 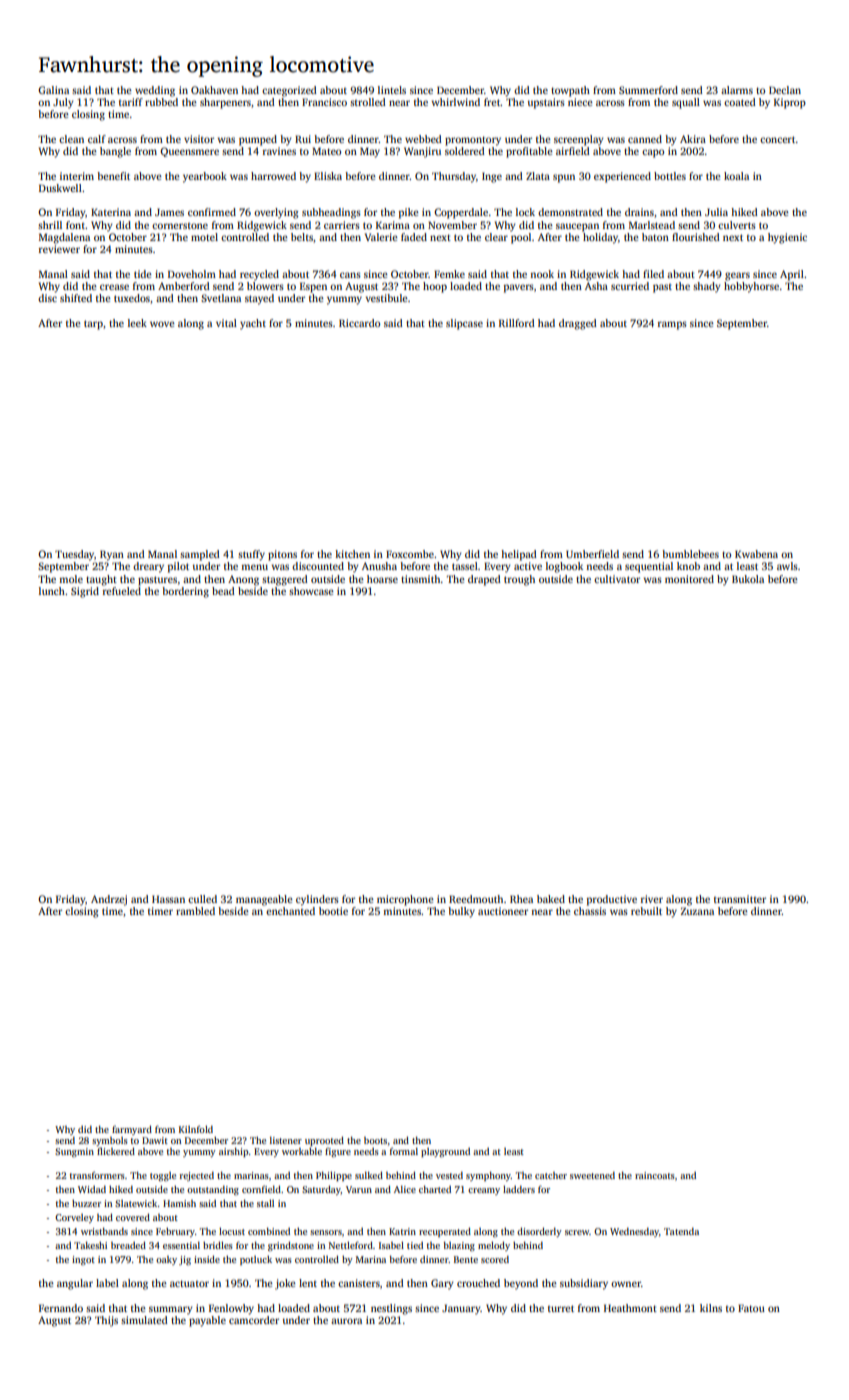 I want to click on whirlwind, so click(x=456, y=102).
